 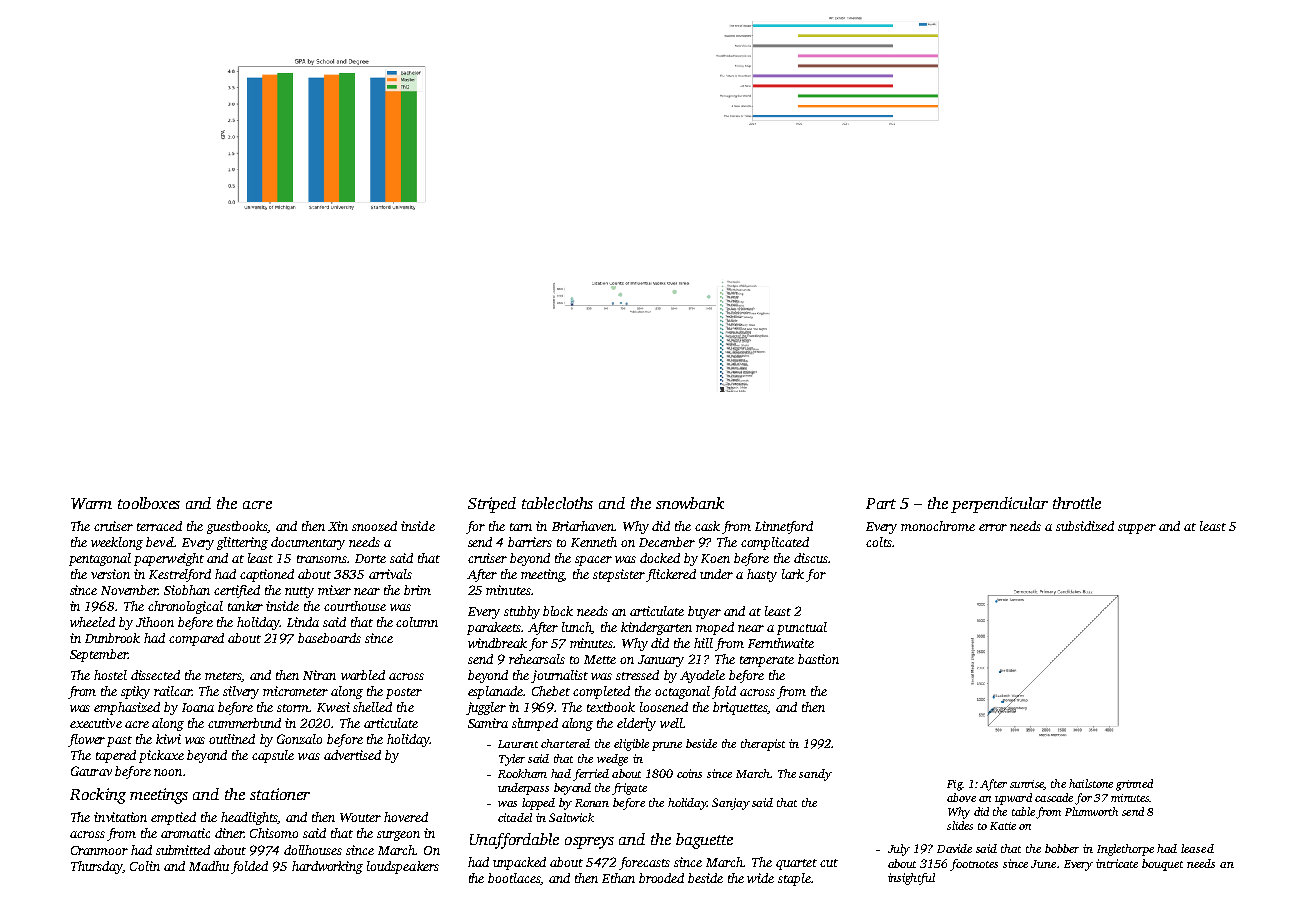 I want to click on weeklong, so click(x=117, y=543).
